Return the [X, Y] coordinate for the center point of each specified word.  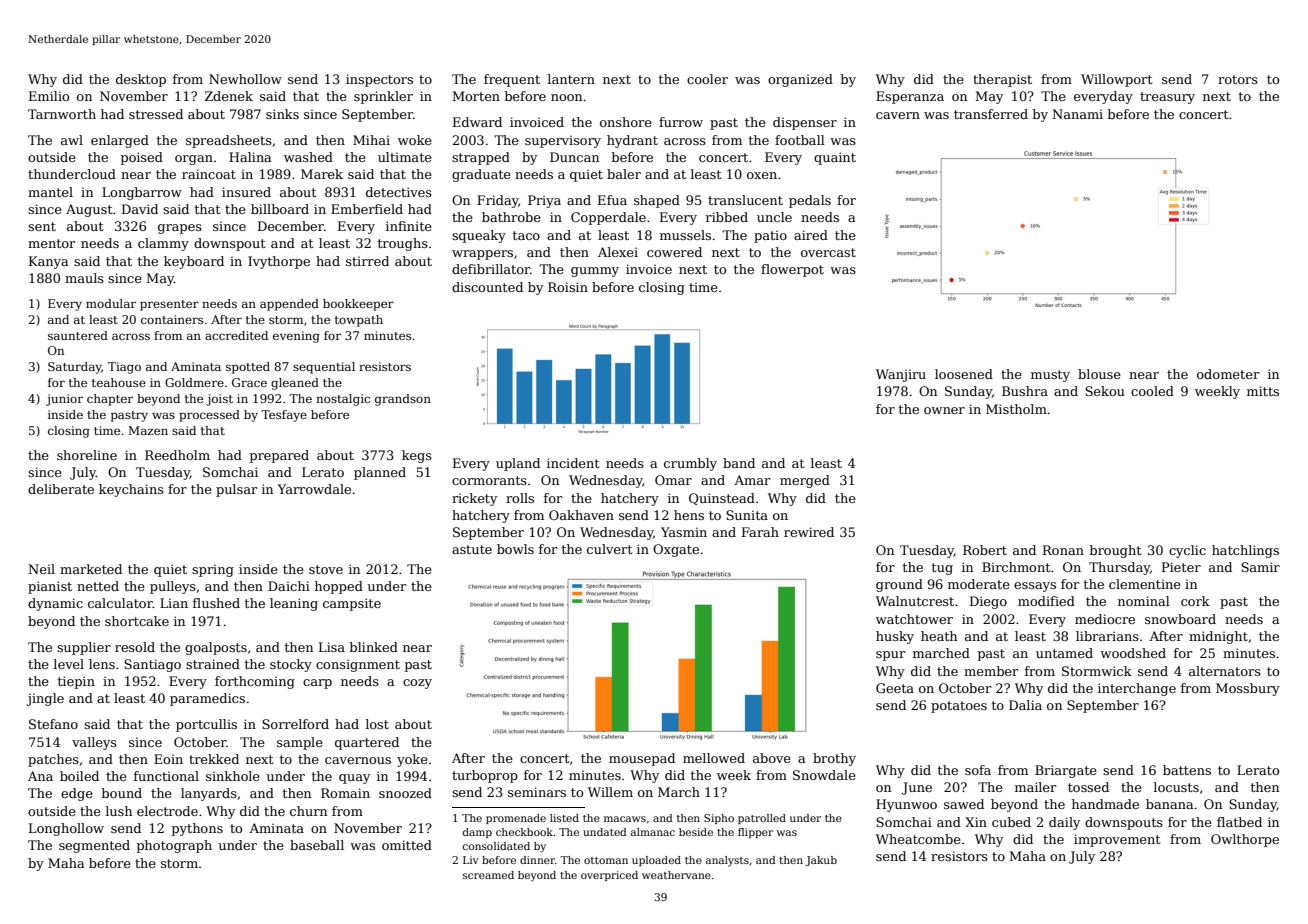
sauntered [78, 335]
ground [899, 585]
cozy [417, 684]
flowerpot [792, 270]
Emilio [49, 96]
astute [472, 549]
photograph [174, 846]
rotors [1238, 79]
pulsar [237, 490]
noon [566, 97]
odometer [1228, 374]
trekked [214, 759]
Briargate [1066, 771]
